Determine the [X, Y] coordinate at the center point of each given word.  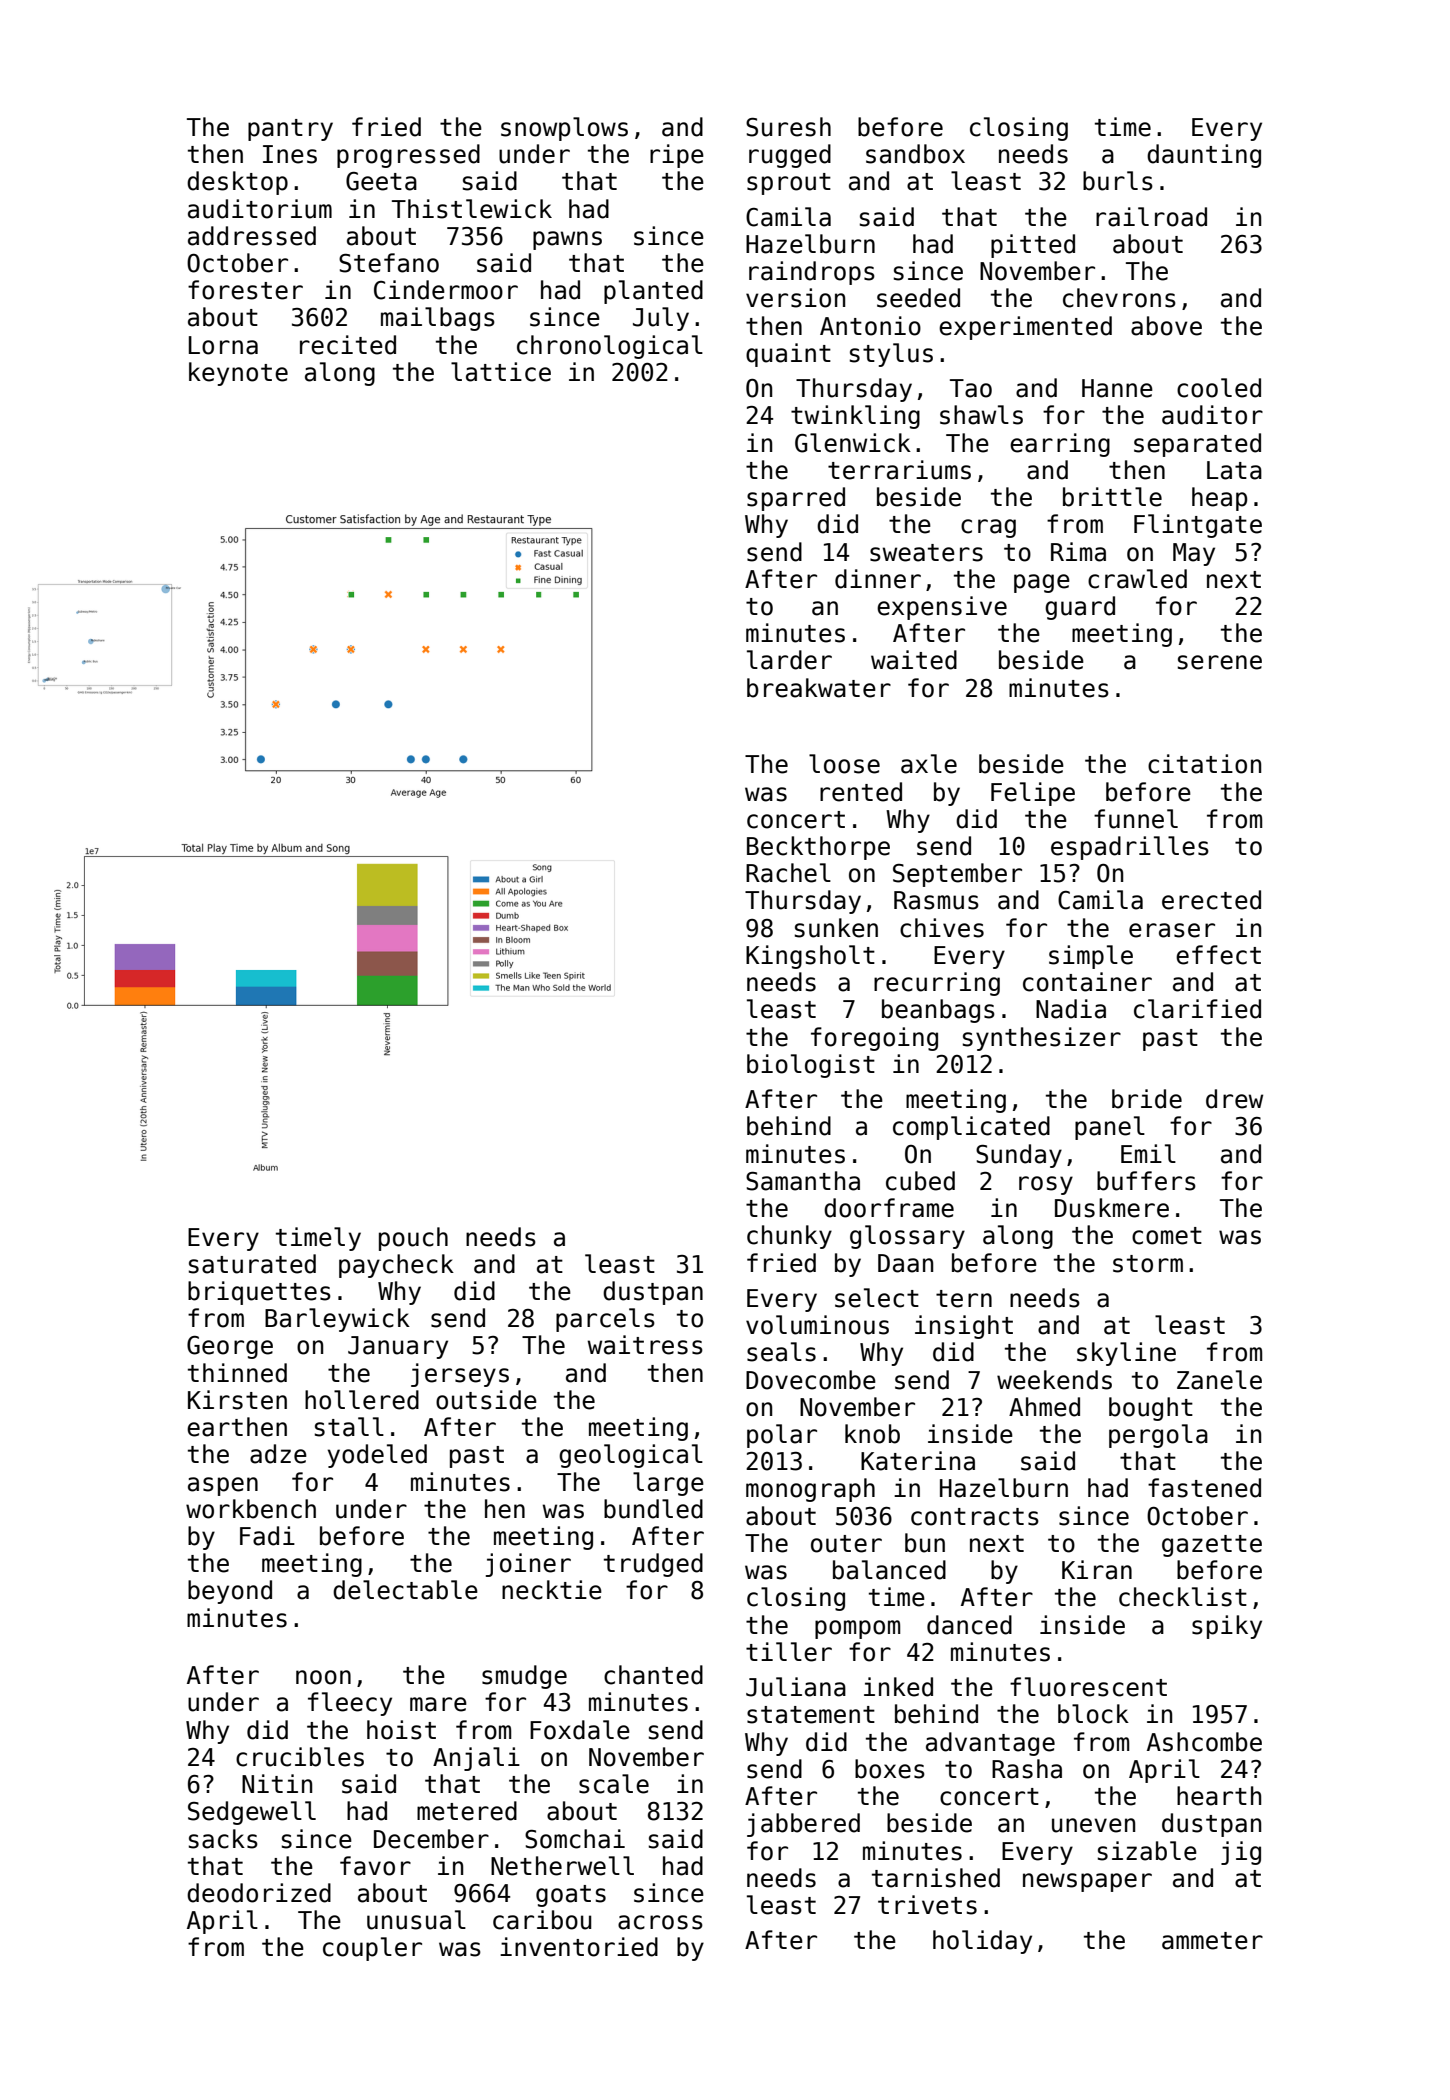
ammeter [1212, 1941]
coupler [372, 1949]
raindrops [812, 273]
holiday [982, 1942]
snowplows [564, 129]
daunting [1204, 156]
